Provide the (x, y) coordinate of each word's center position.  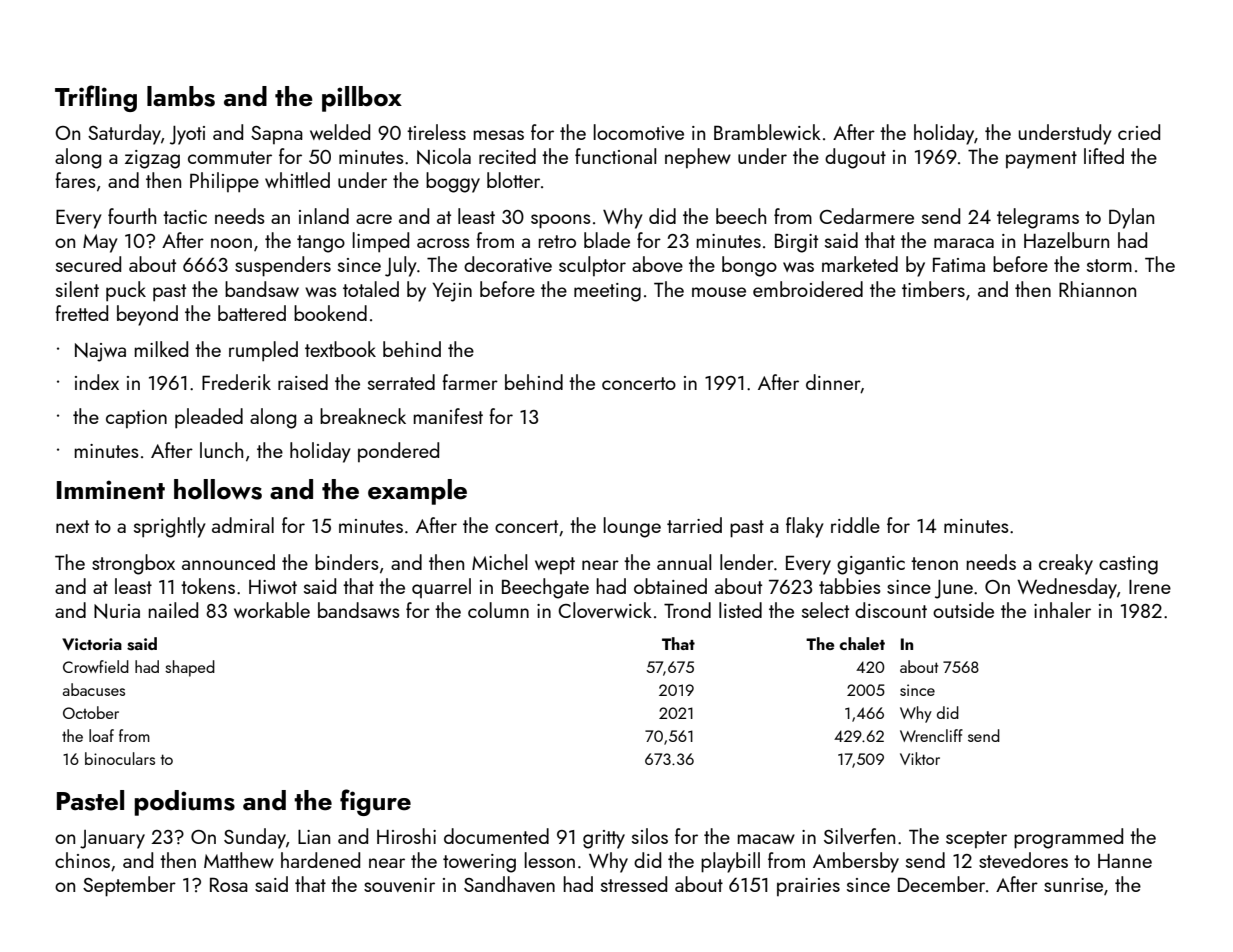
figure (375, 802)
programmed (1068, 838)
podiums (184, 803)
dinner (833, 383)
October (91, 712)
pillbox (362, 99)
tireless (436, 132)
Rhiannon (1097, 289)
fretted (81, 313)
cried (1139, 132)
